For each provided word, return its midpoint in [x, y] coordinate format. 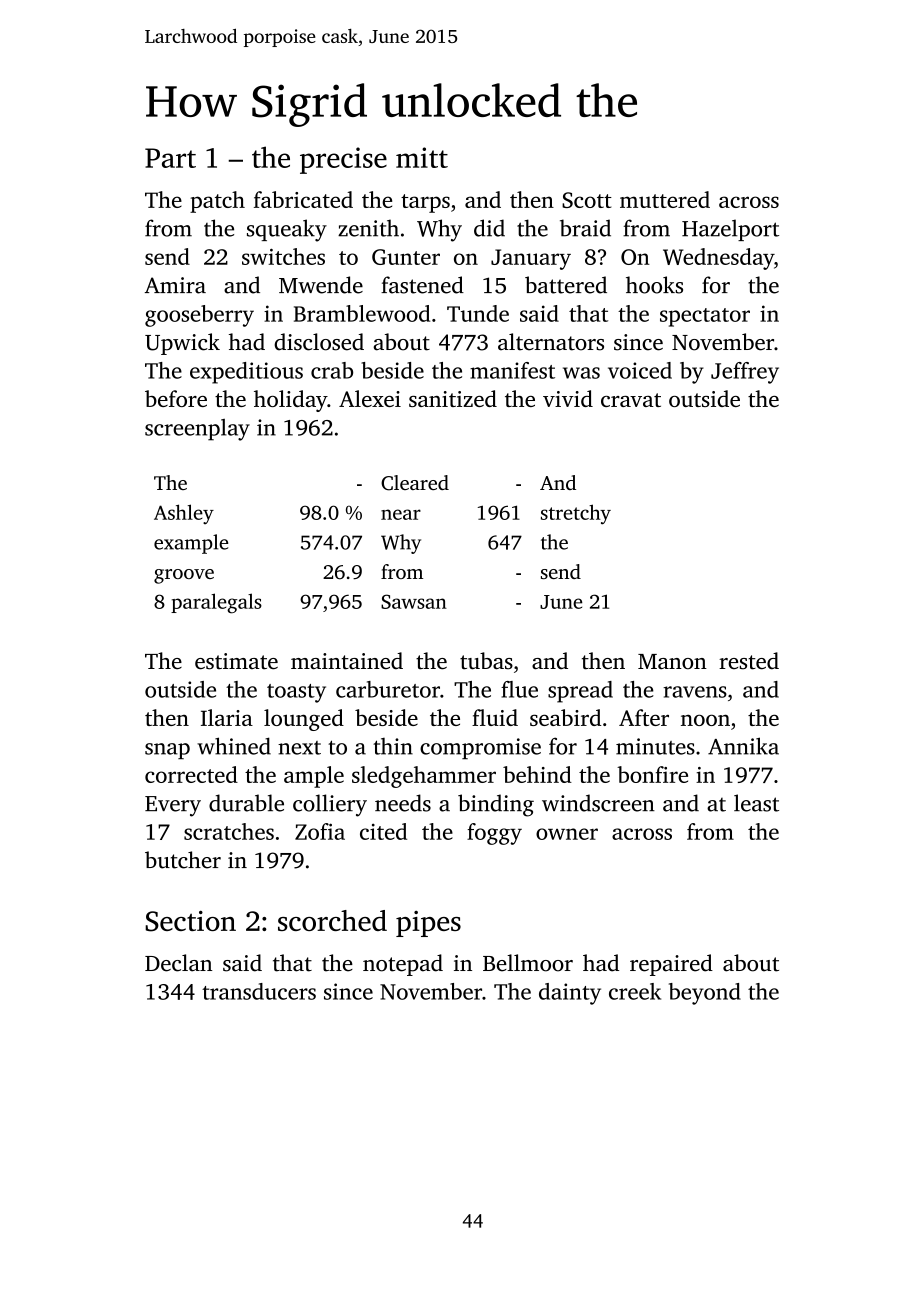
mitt [422, 157]
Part [170, 158]
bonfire [652, 774]
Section [190, 921]
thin [393, 746]
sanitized [453, 398]
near [401, 514]
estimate [236, 661]
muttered [665, 199]
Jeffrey [745, 373]
